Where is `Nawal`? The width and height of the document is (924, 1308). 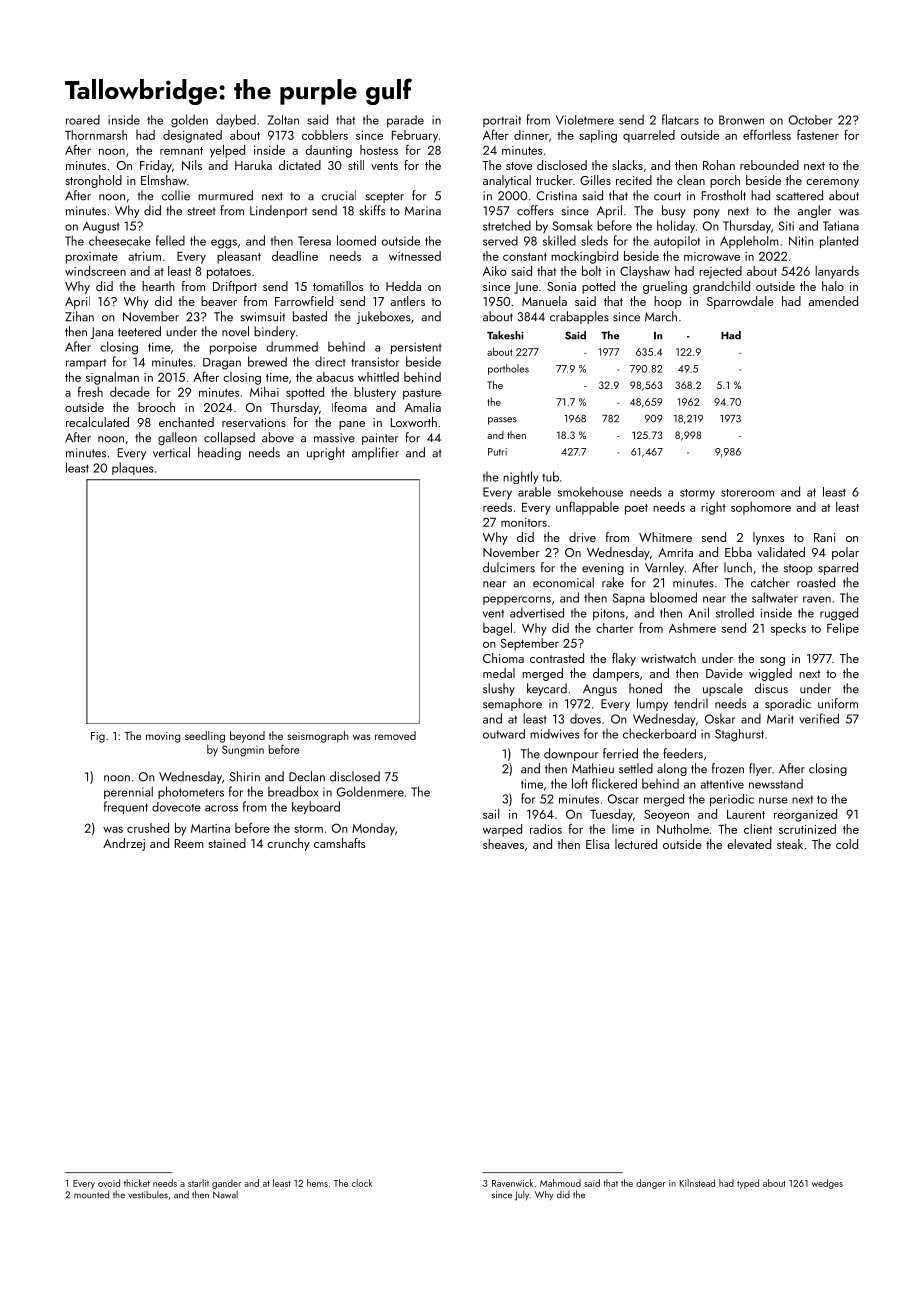
Nawal is located at coordinates (225, 1195).
